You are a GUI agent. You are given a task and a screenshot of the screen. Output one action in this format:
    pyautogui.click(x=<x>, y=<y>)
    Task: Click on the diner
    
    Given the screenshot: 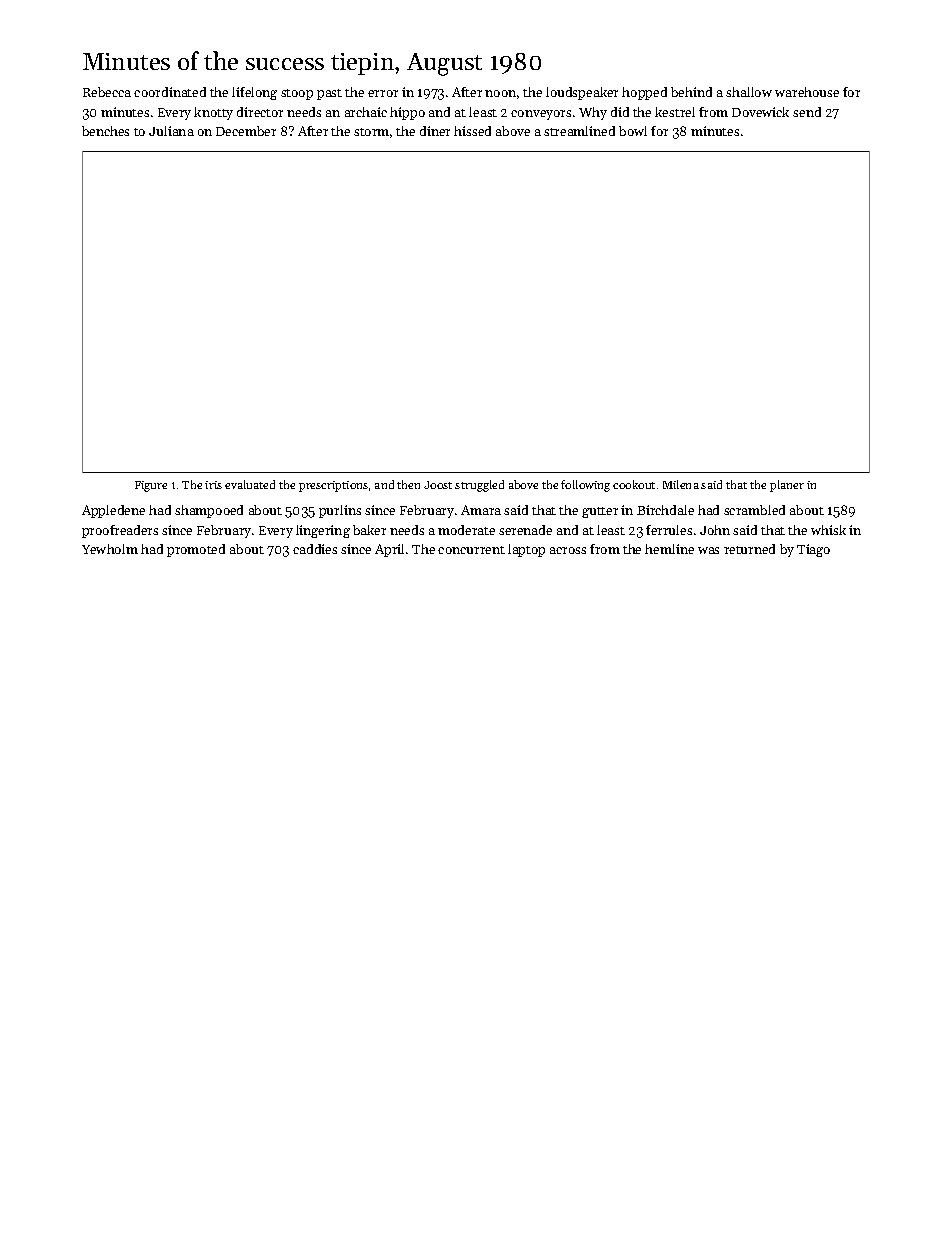 What is the action you would take?
    pyautogui.click(x=435, y=131)
